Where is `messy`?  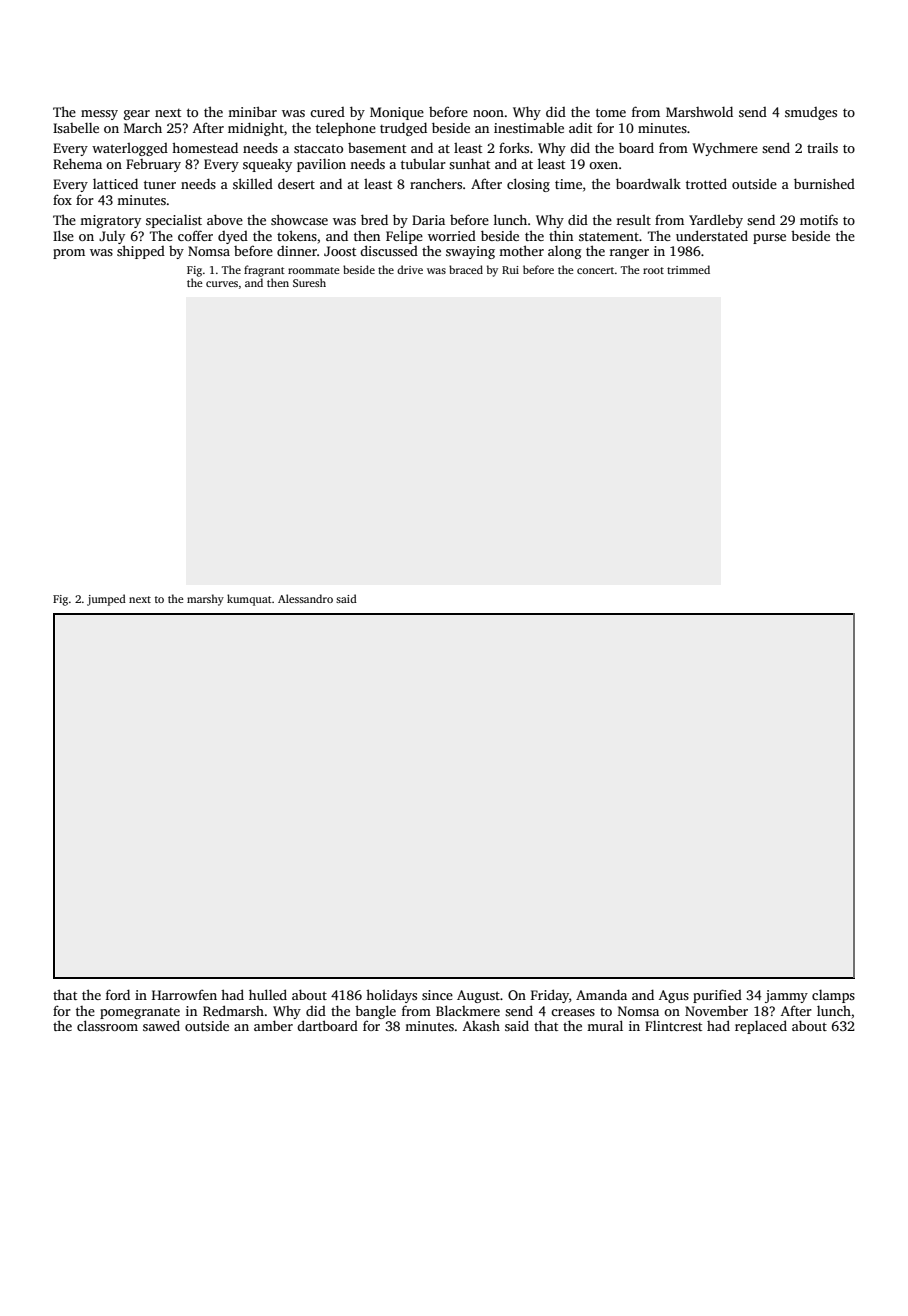
messy is located at coordinates (99, 115).
